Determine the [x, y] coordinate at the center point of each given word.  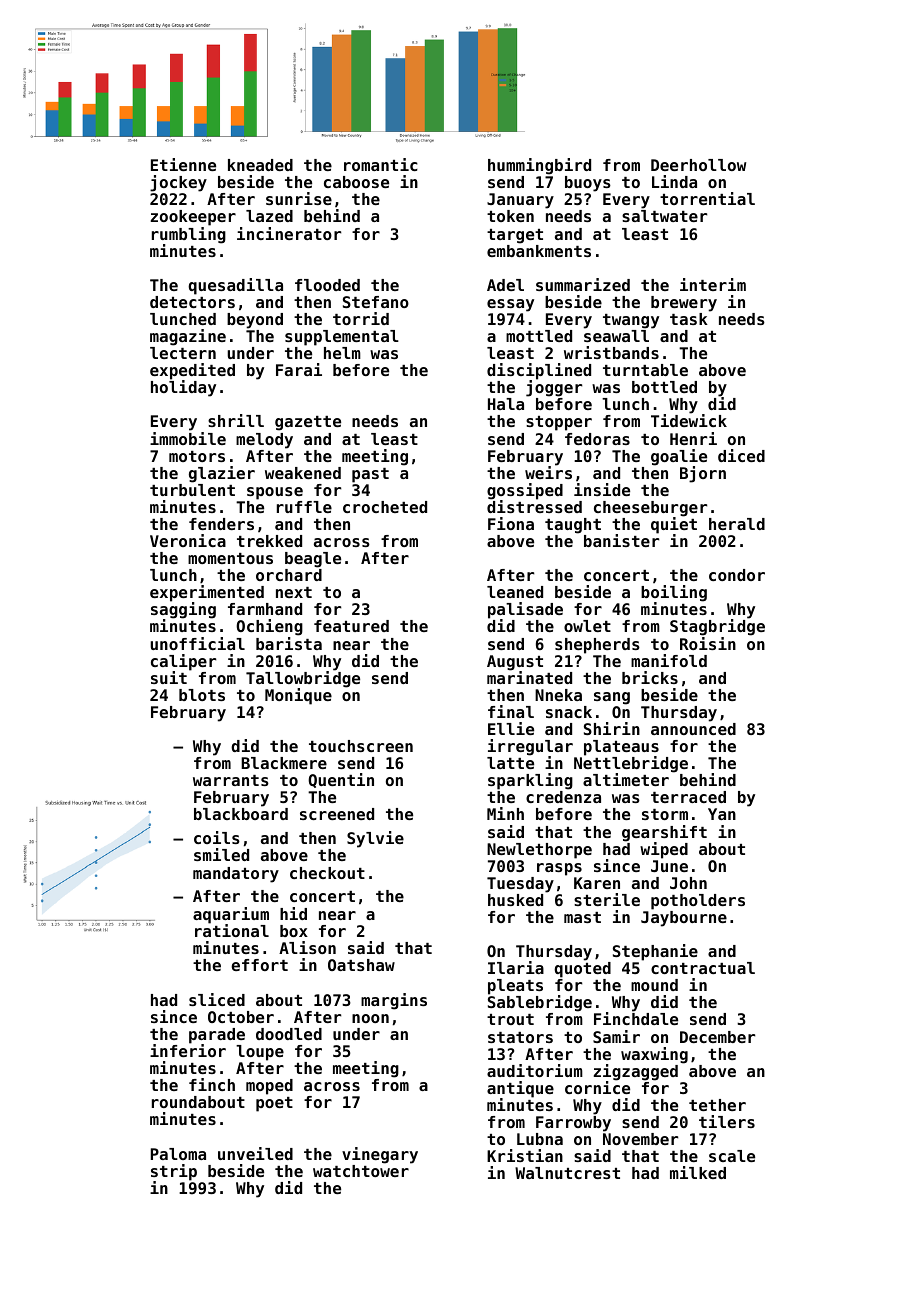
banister [621, 540]
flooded [327, 285]
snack [569, 712]
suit [169, 677]
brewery [684, 304]
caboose [356, 182]
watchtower [361, 1171]
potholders [698, 902]
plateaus [621, 748]
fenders [221, 524]
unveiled [255, 1153]
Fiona [511, 523]
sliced [217, 999]
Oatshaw [361, 965]
